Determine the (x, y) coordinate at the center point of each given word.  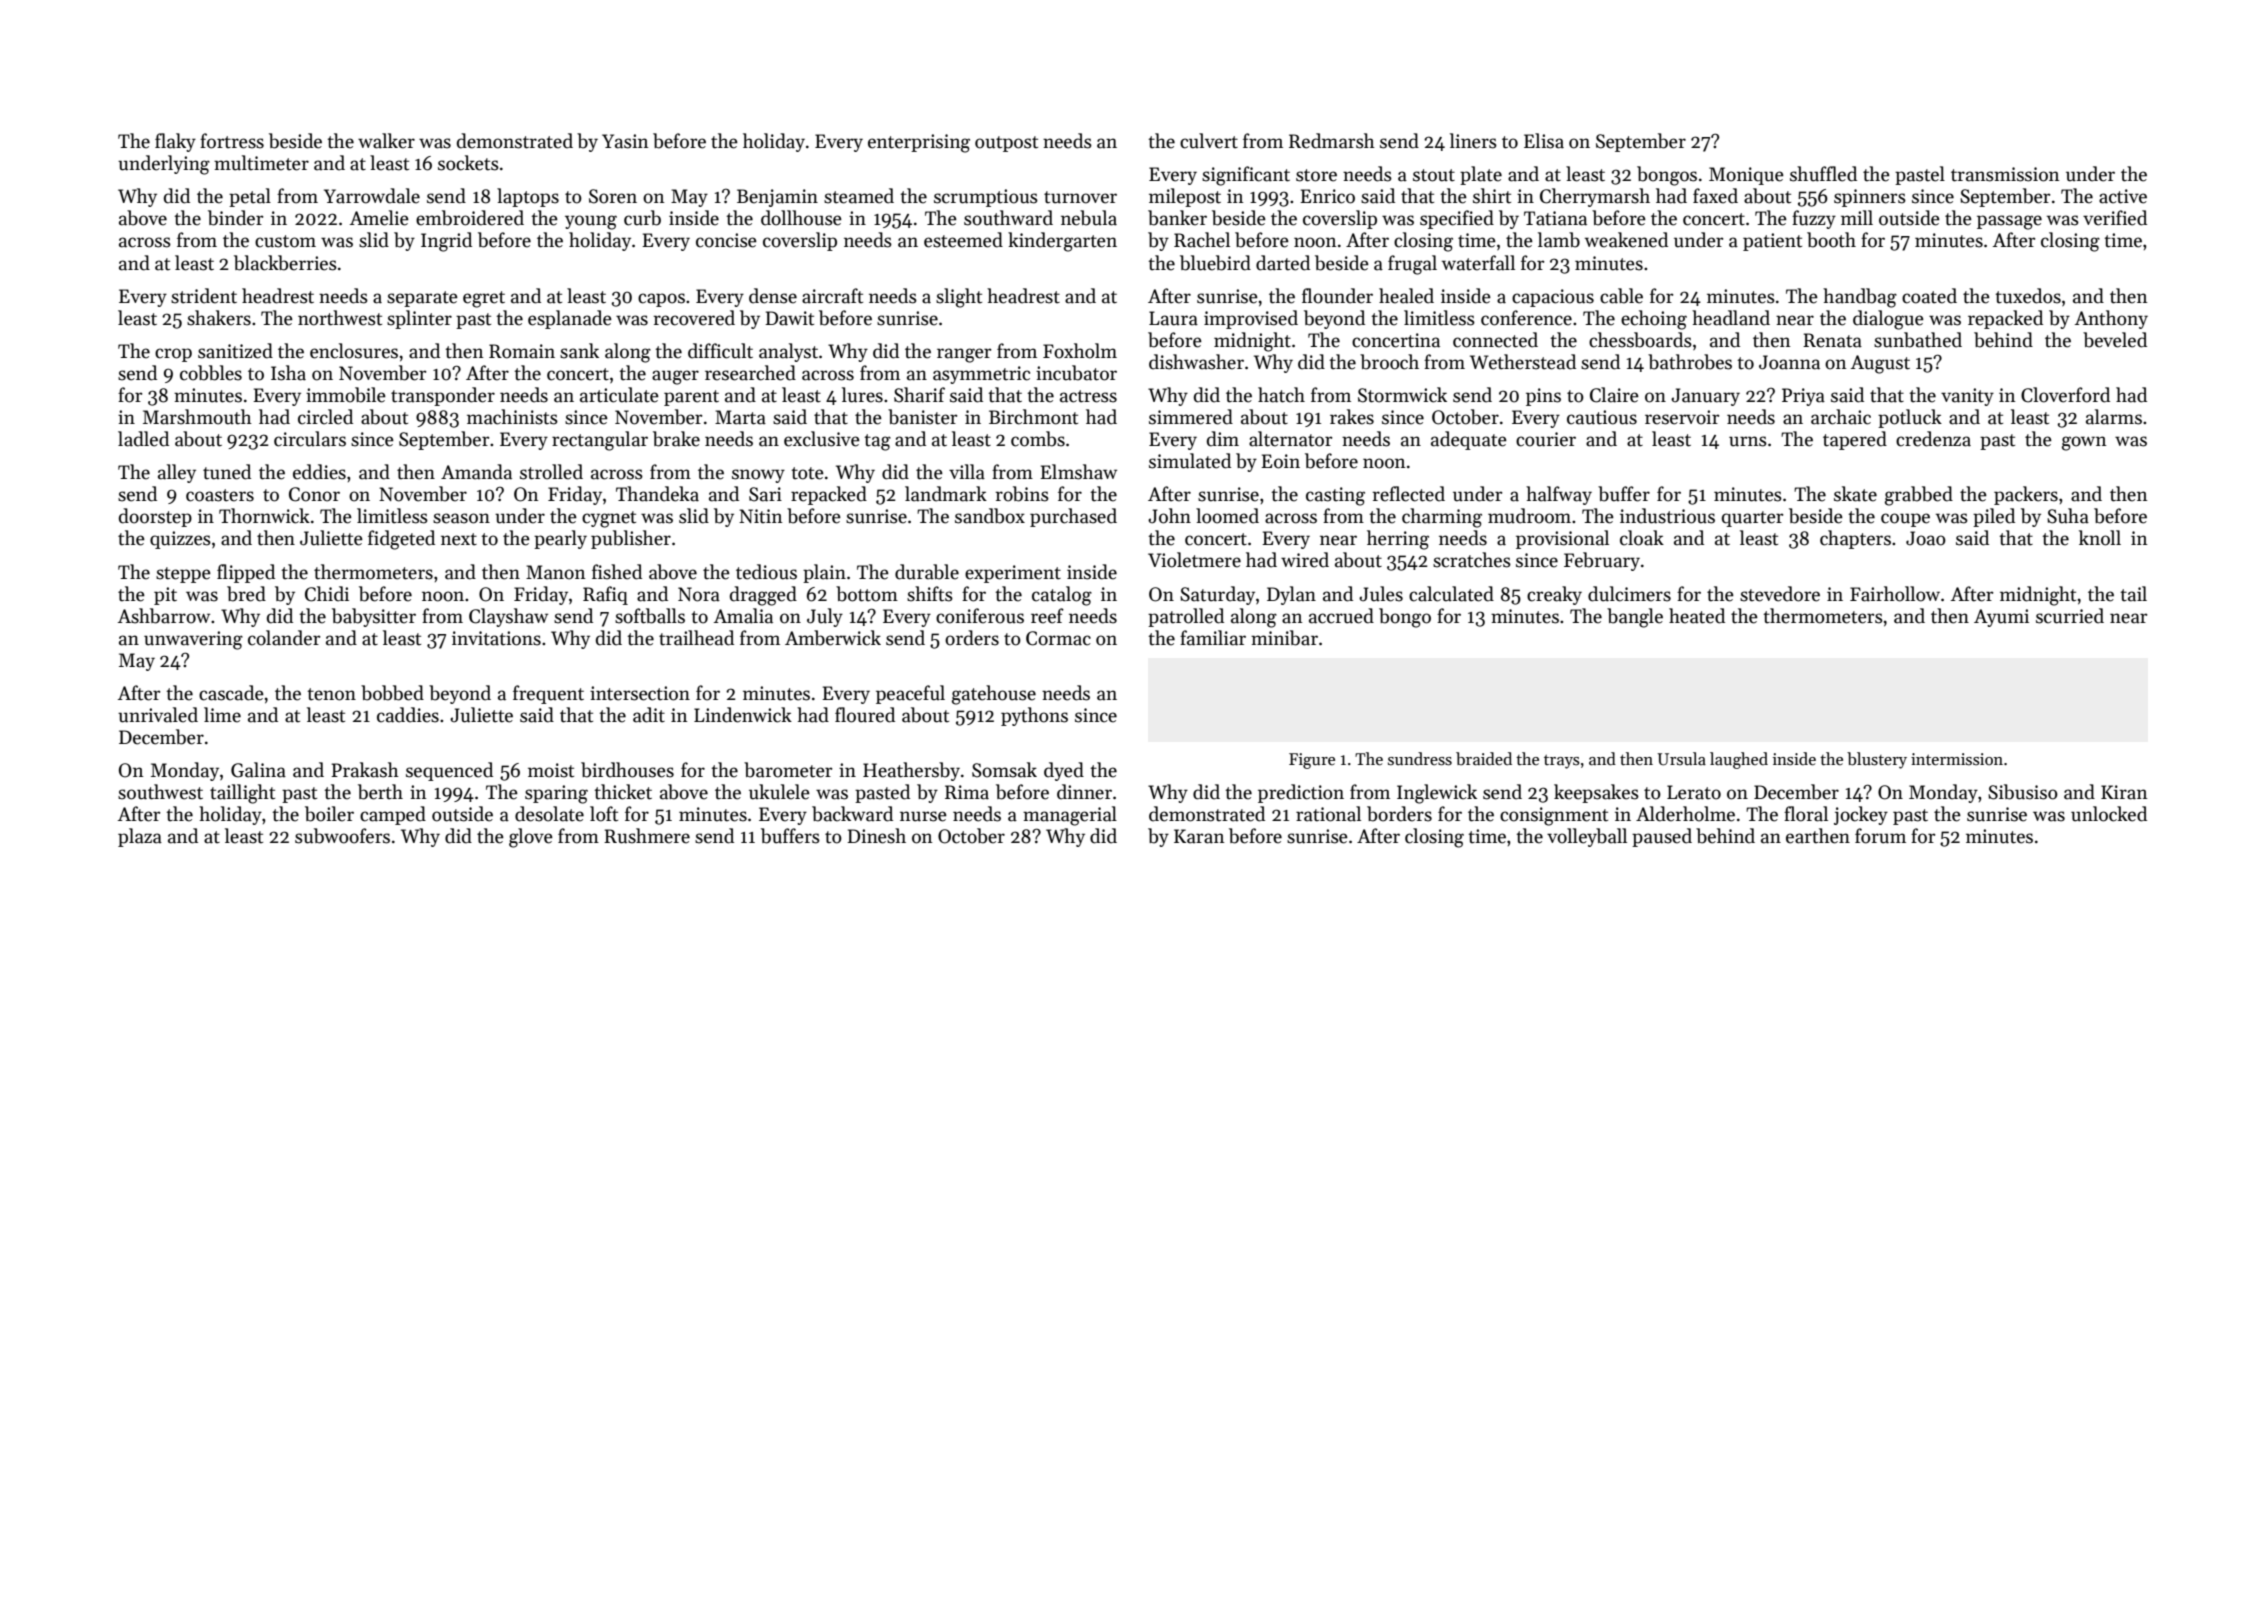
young (591, 222)
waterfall (1478, 263)
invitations (496, 638)
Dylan (1291, 595)
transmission (2005, 174)
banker (1177, 218)
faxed (1715, 196)
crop (173, 355)
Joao (1926, 538)
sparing (556, 794)
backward (852, 814)
